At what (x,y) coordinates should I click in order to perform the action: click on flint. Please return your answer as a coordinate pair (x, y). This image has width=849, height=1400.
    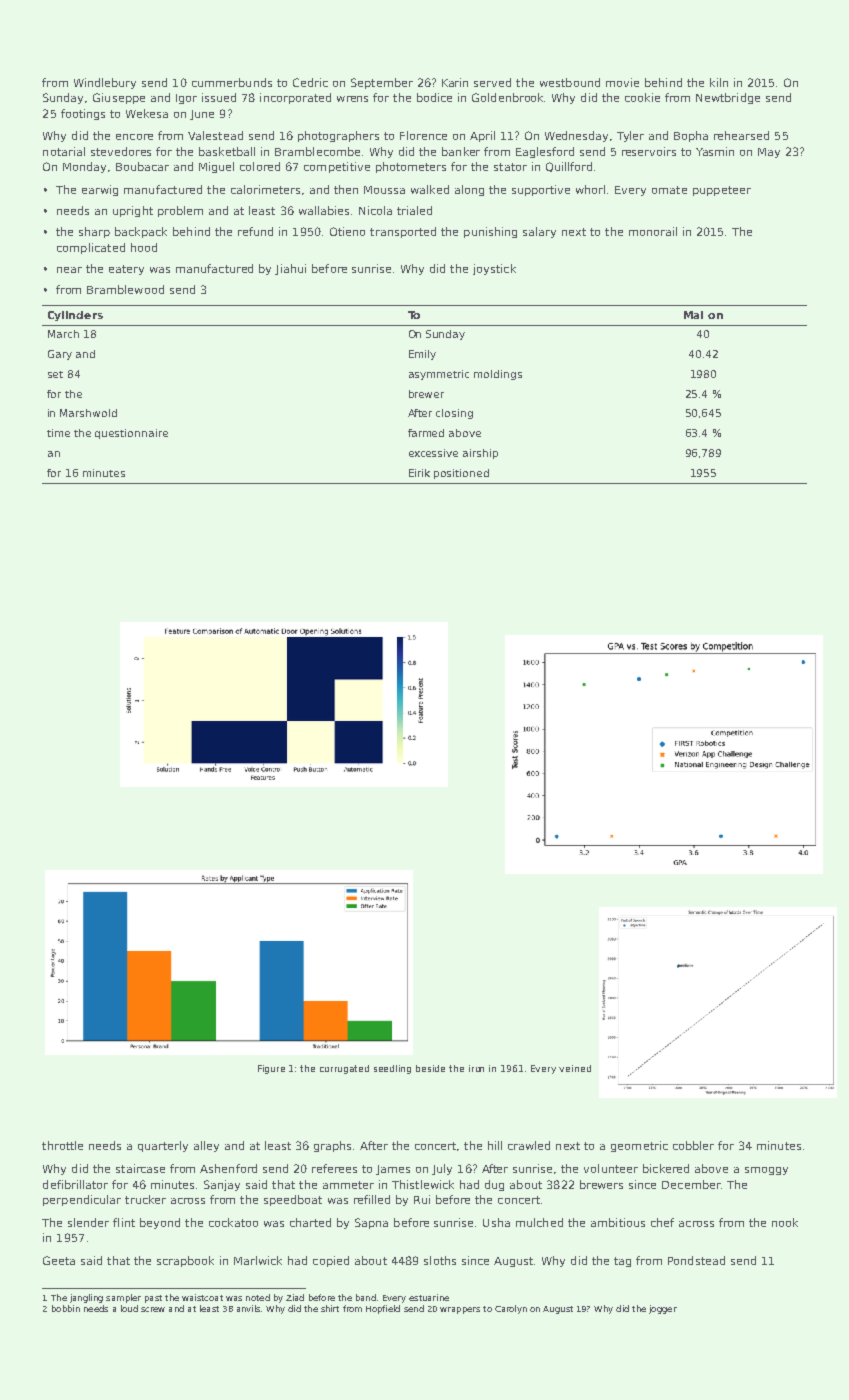
    Looking at the image, I should click on (124, 1222).
